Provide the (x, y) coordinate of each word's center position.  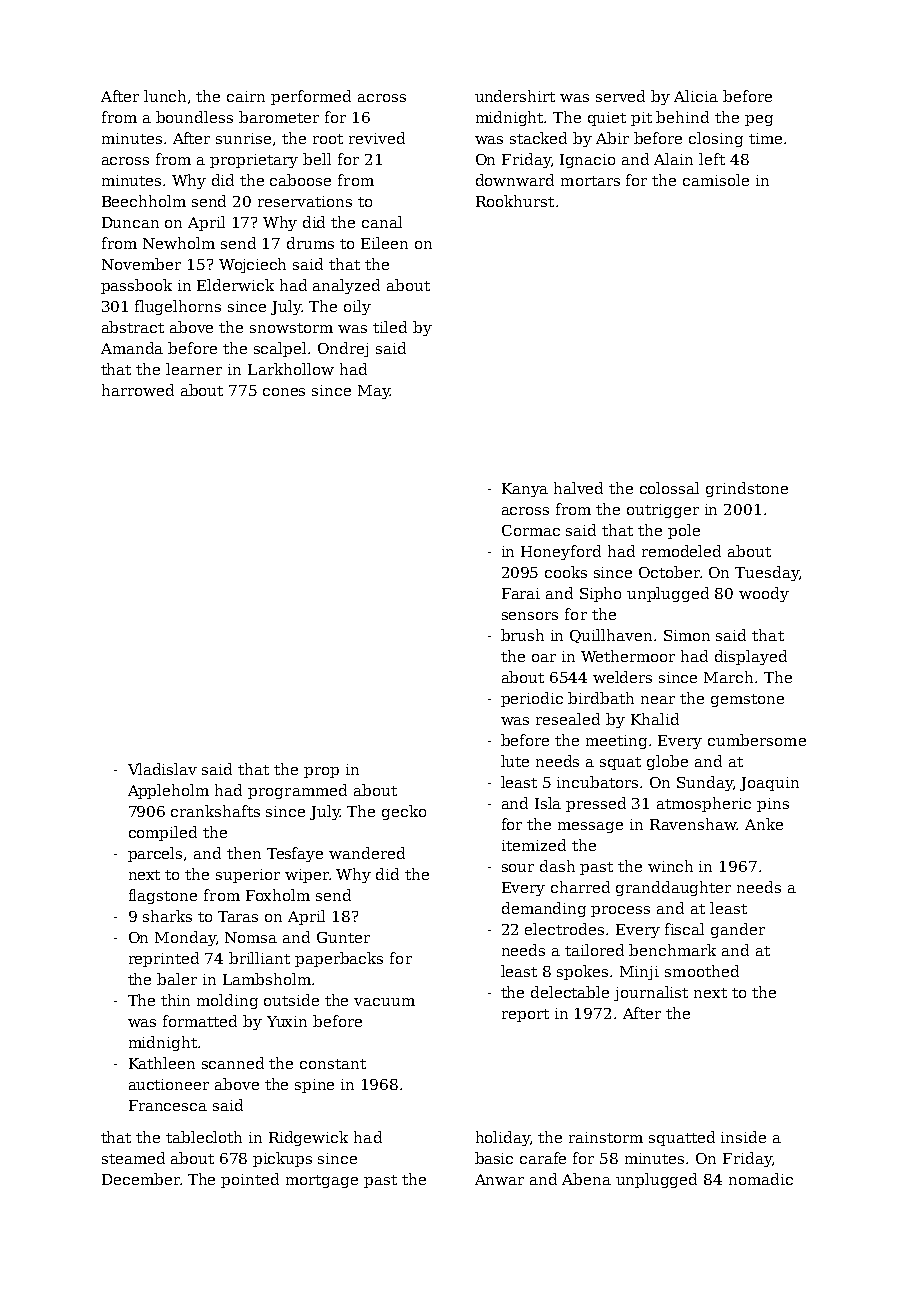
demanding (544, 909)
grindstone (747, 489)
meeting (616, 742)
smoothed (702, 971)
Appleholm (168, 791)
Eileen (384, 243)
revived (377, 138)
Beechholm (144, 201)
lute (515, 761)
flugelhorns (178, 307)
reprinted (164, 959)
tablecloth (204, 1137)
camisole (716, 180)
